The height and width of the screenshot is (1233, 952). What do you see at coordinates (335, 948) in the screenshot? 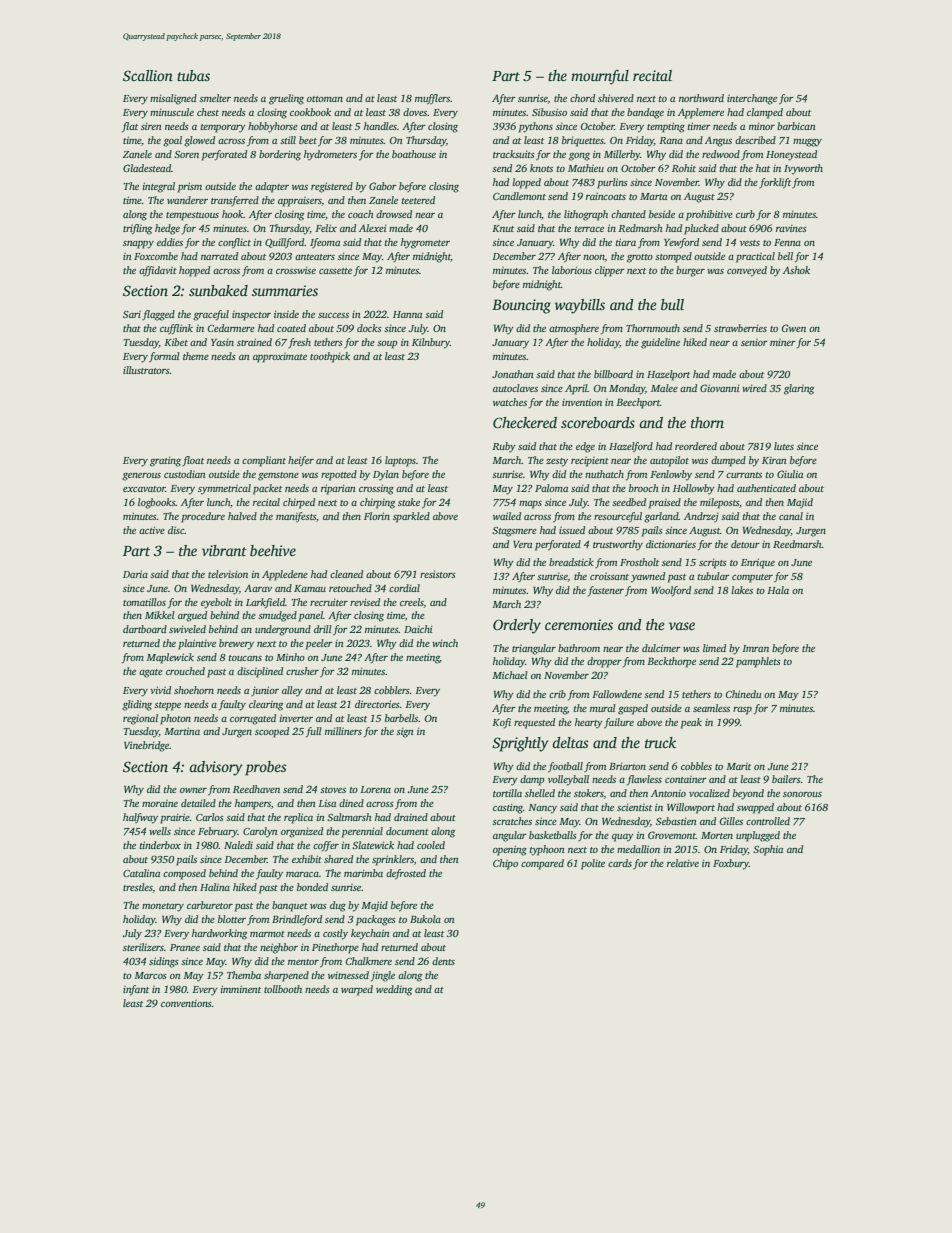
I see `Pinethorpe` at bounding box center [335, 948].
